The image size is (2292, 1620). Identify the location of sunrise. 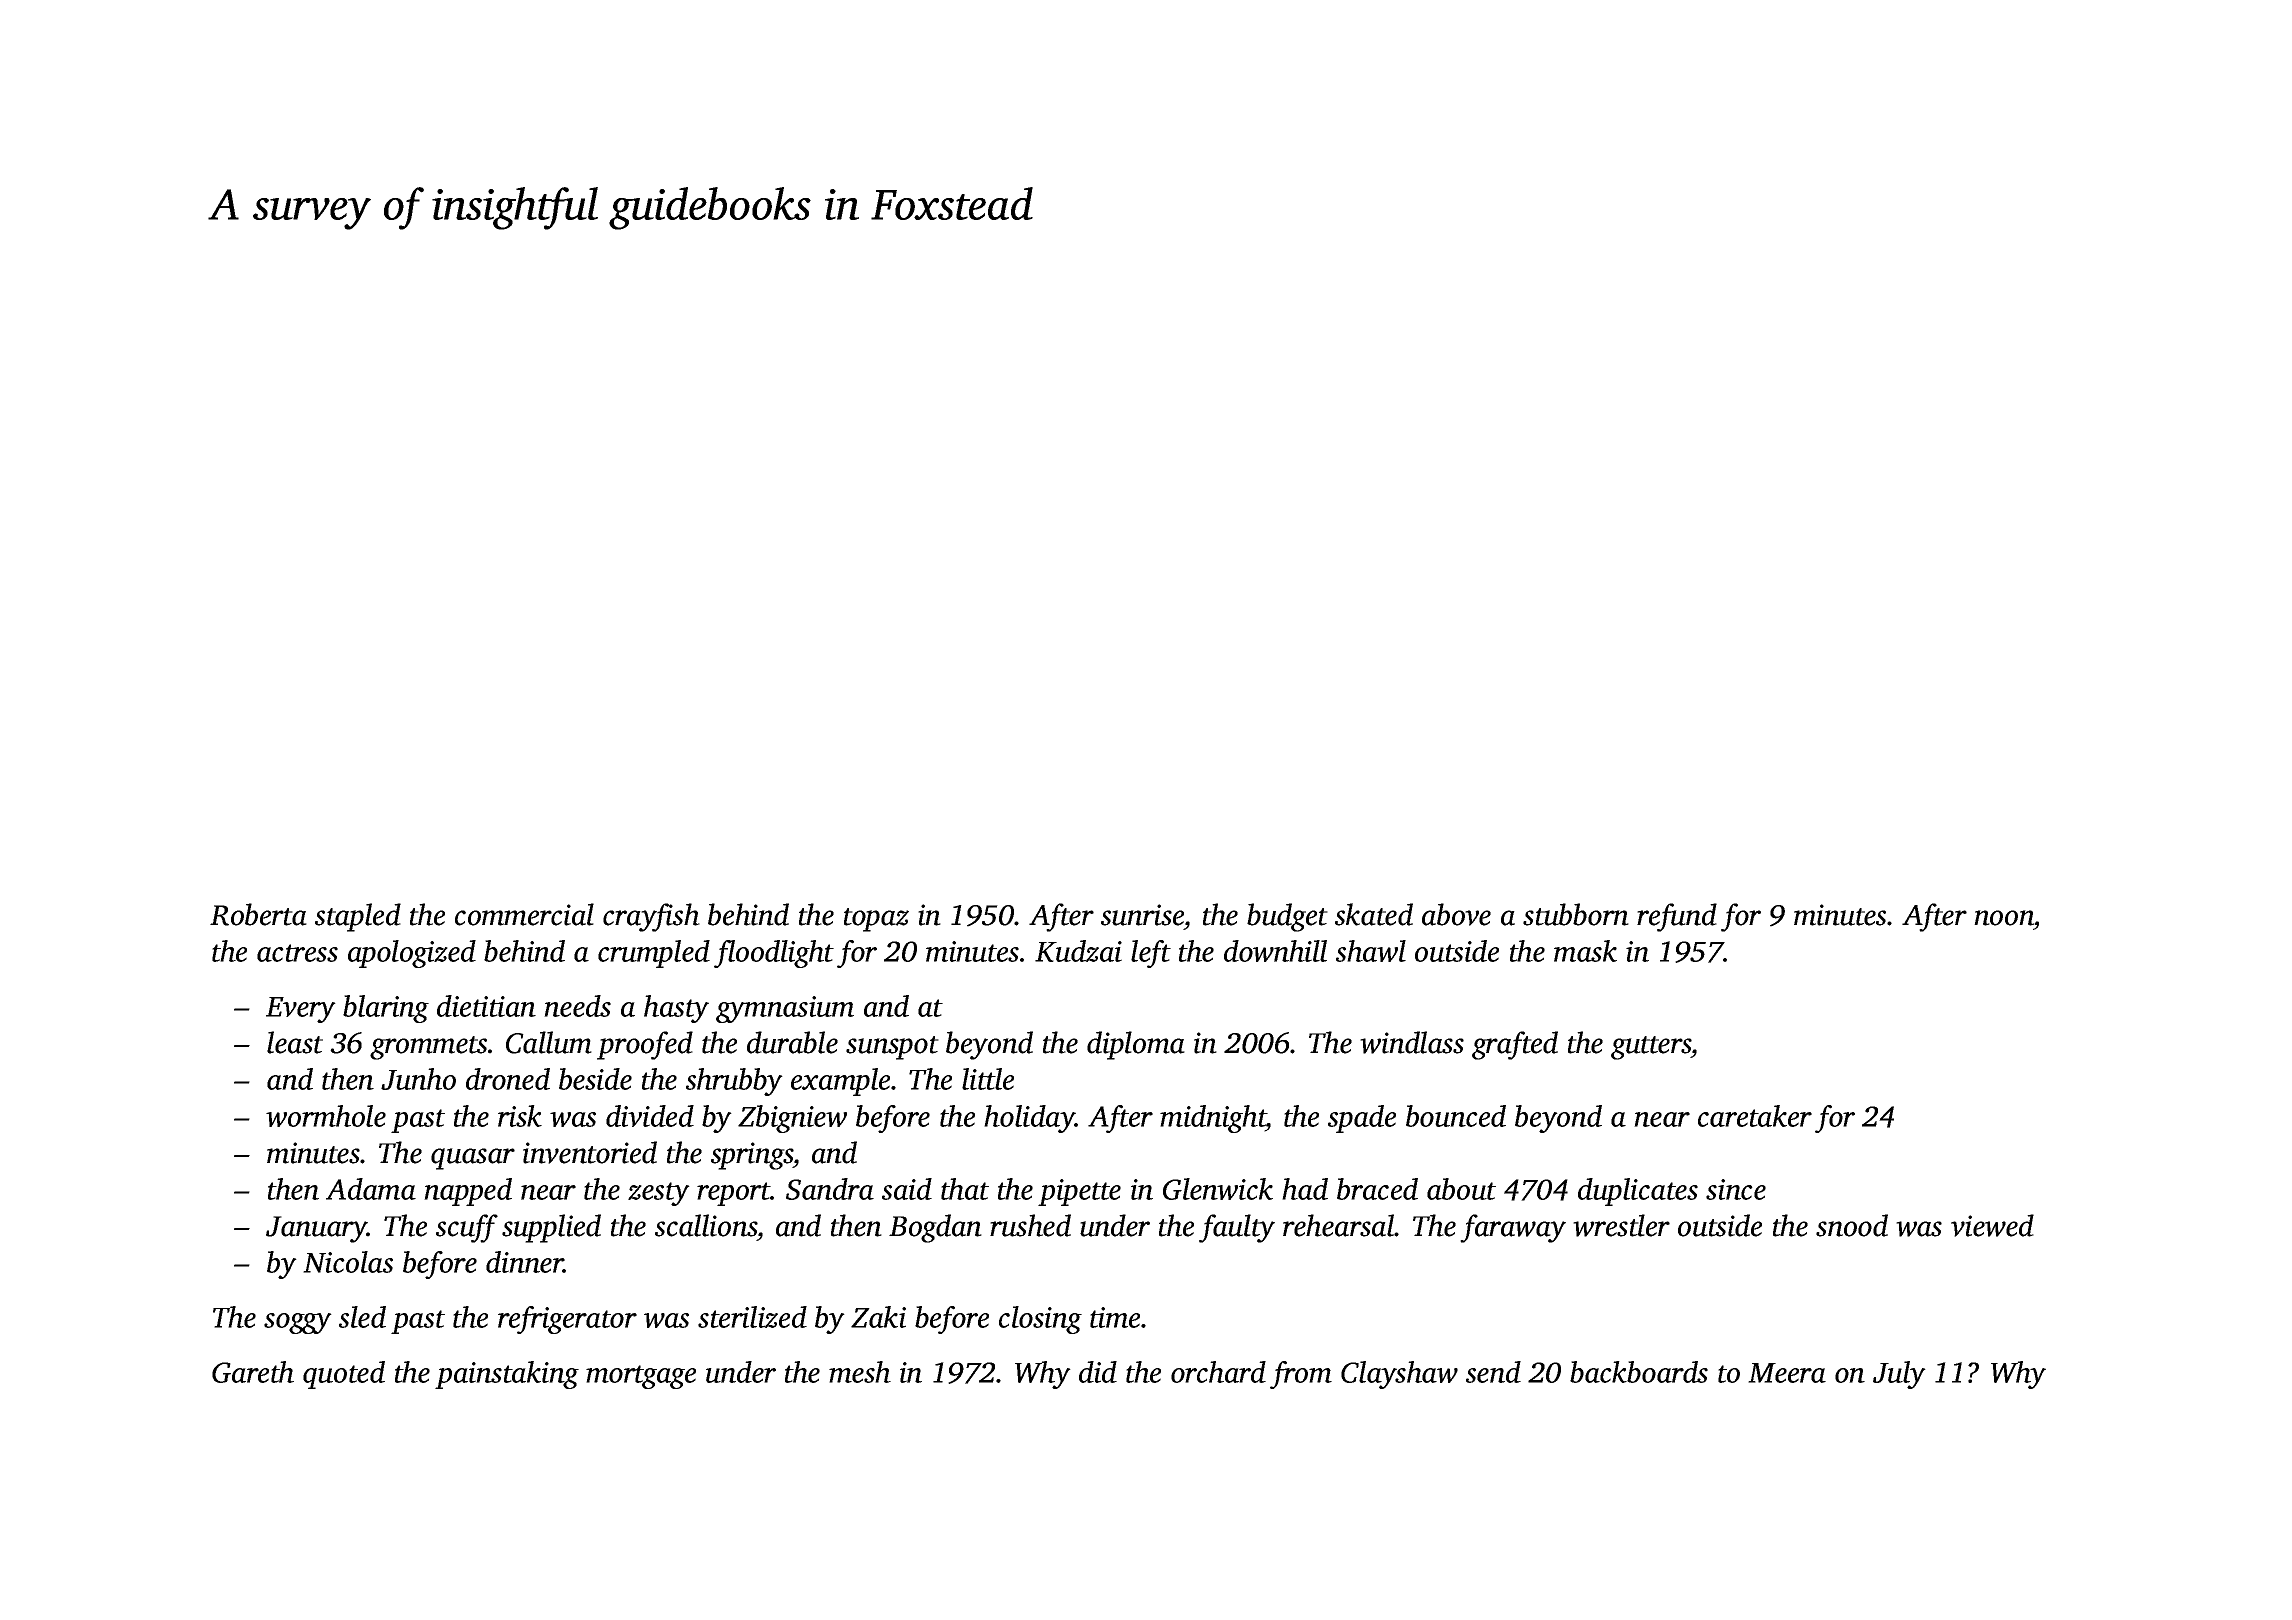
(1142, 915).
